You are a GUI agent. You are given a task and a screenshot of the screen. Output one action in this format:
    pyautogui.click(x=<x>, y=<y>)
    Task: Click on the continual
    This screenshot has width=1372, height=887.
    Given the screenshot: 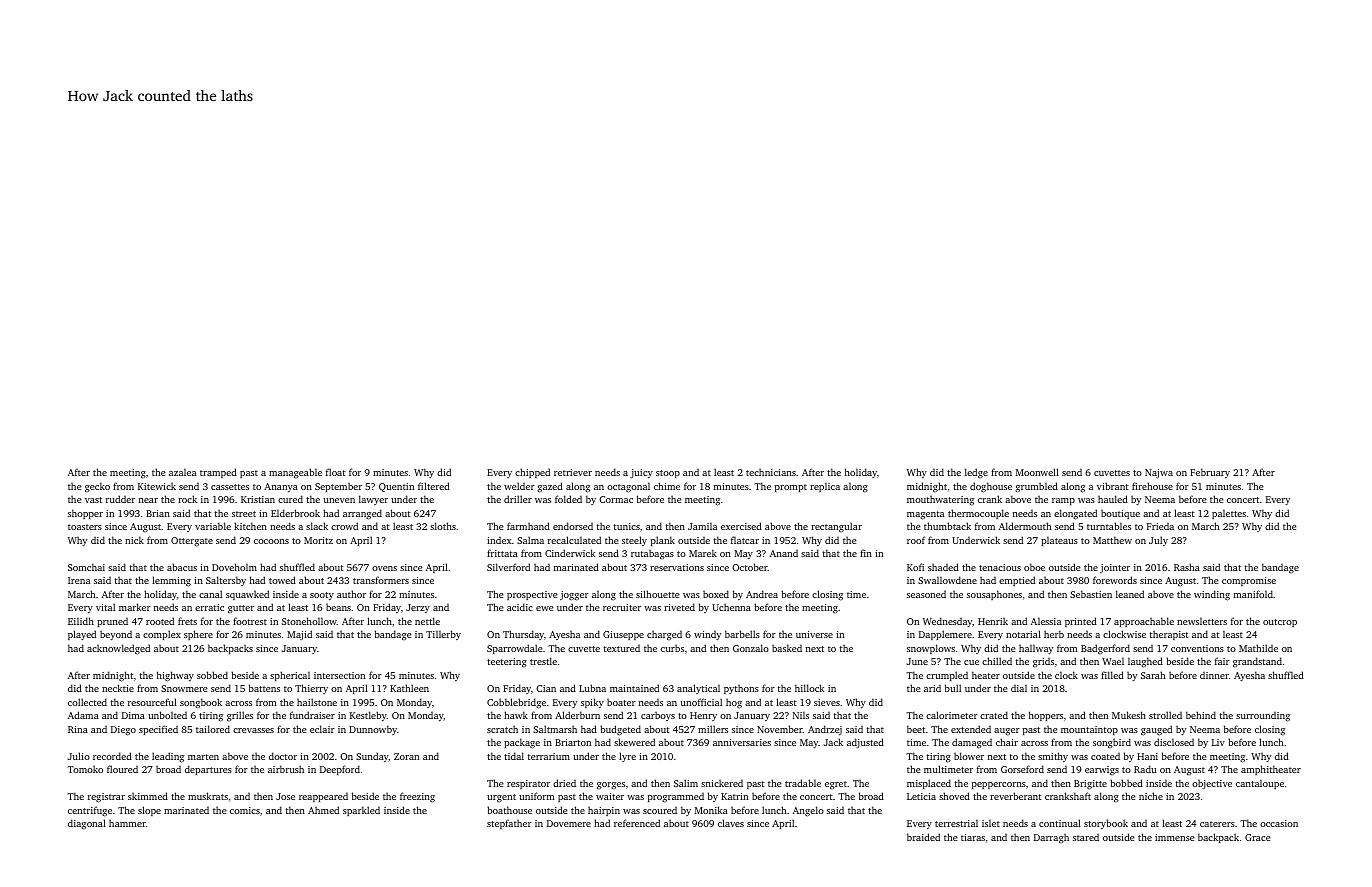 What is the action you would take?
    pyautogui.click(x=1060, y=823)
